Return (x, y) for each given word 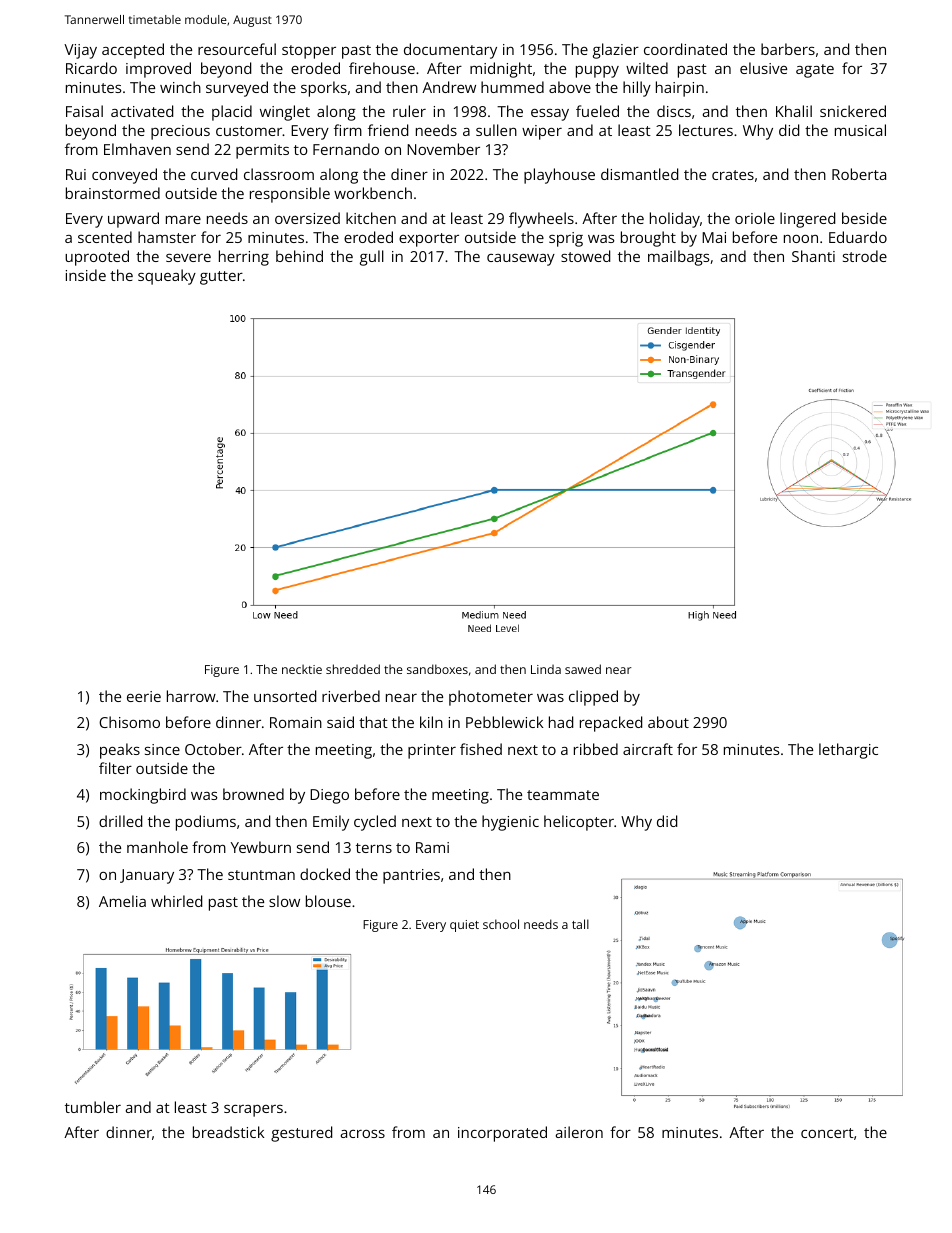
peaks (120, 751)
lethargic (848, 751)
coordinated (685, 49)
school (501, 924)
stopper (309, 52)
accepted (133, 51)
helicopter (579, 823)
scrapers (253, 1111)
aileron (579, 1132)
